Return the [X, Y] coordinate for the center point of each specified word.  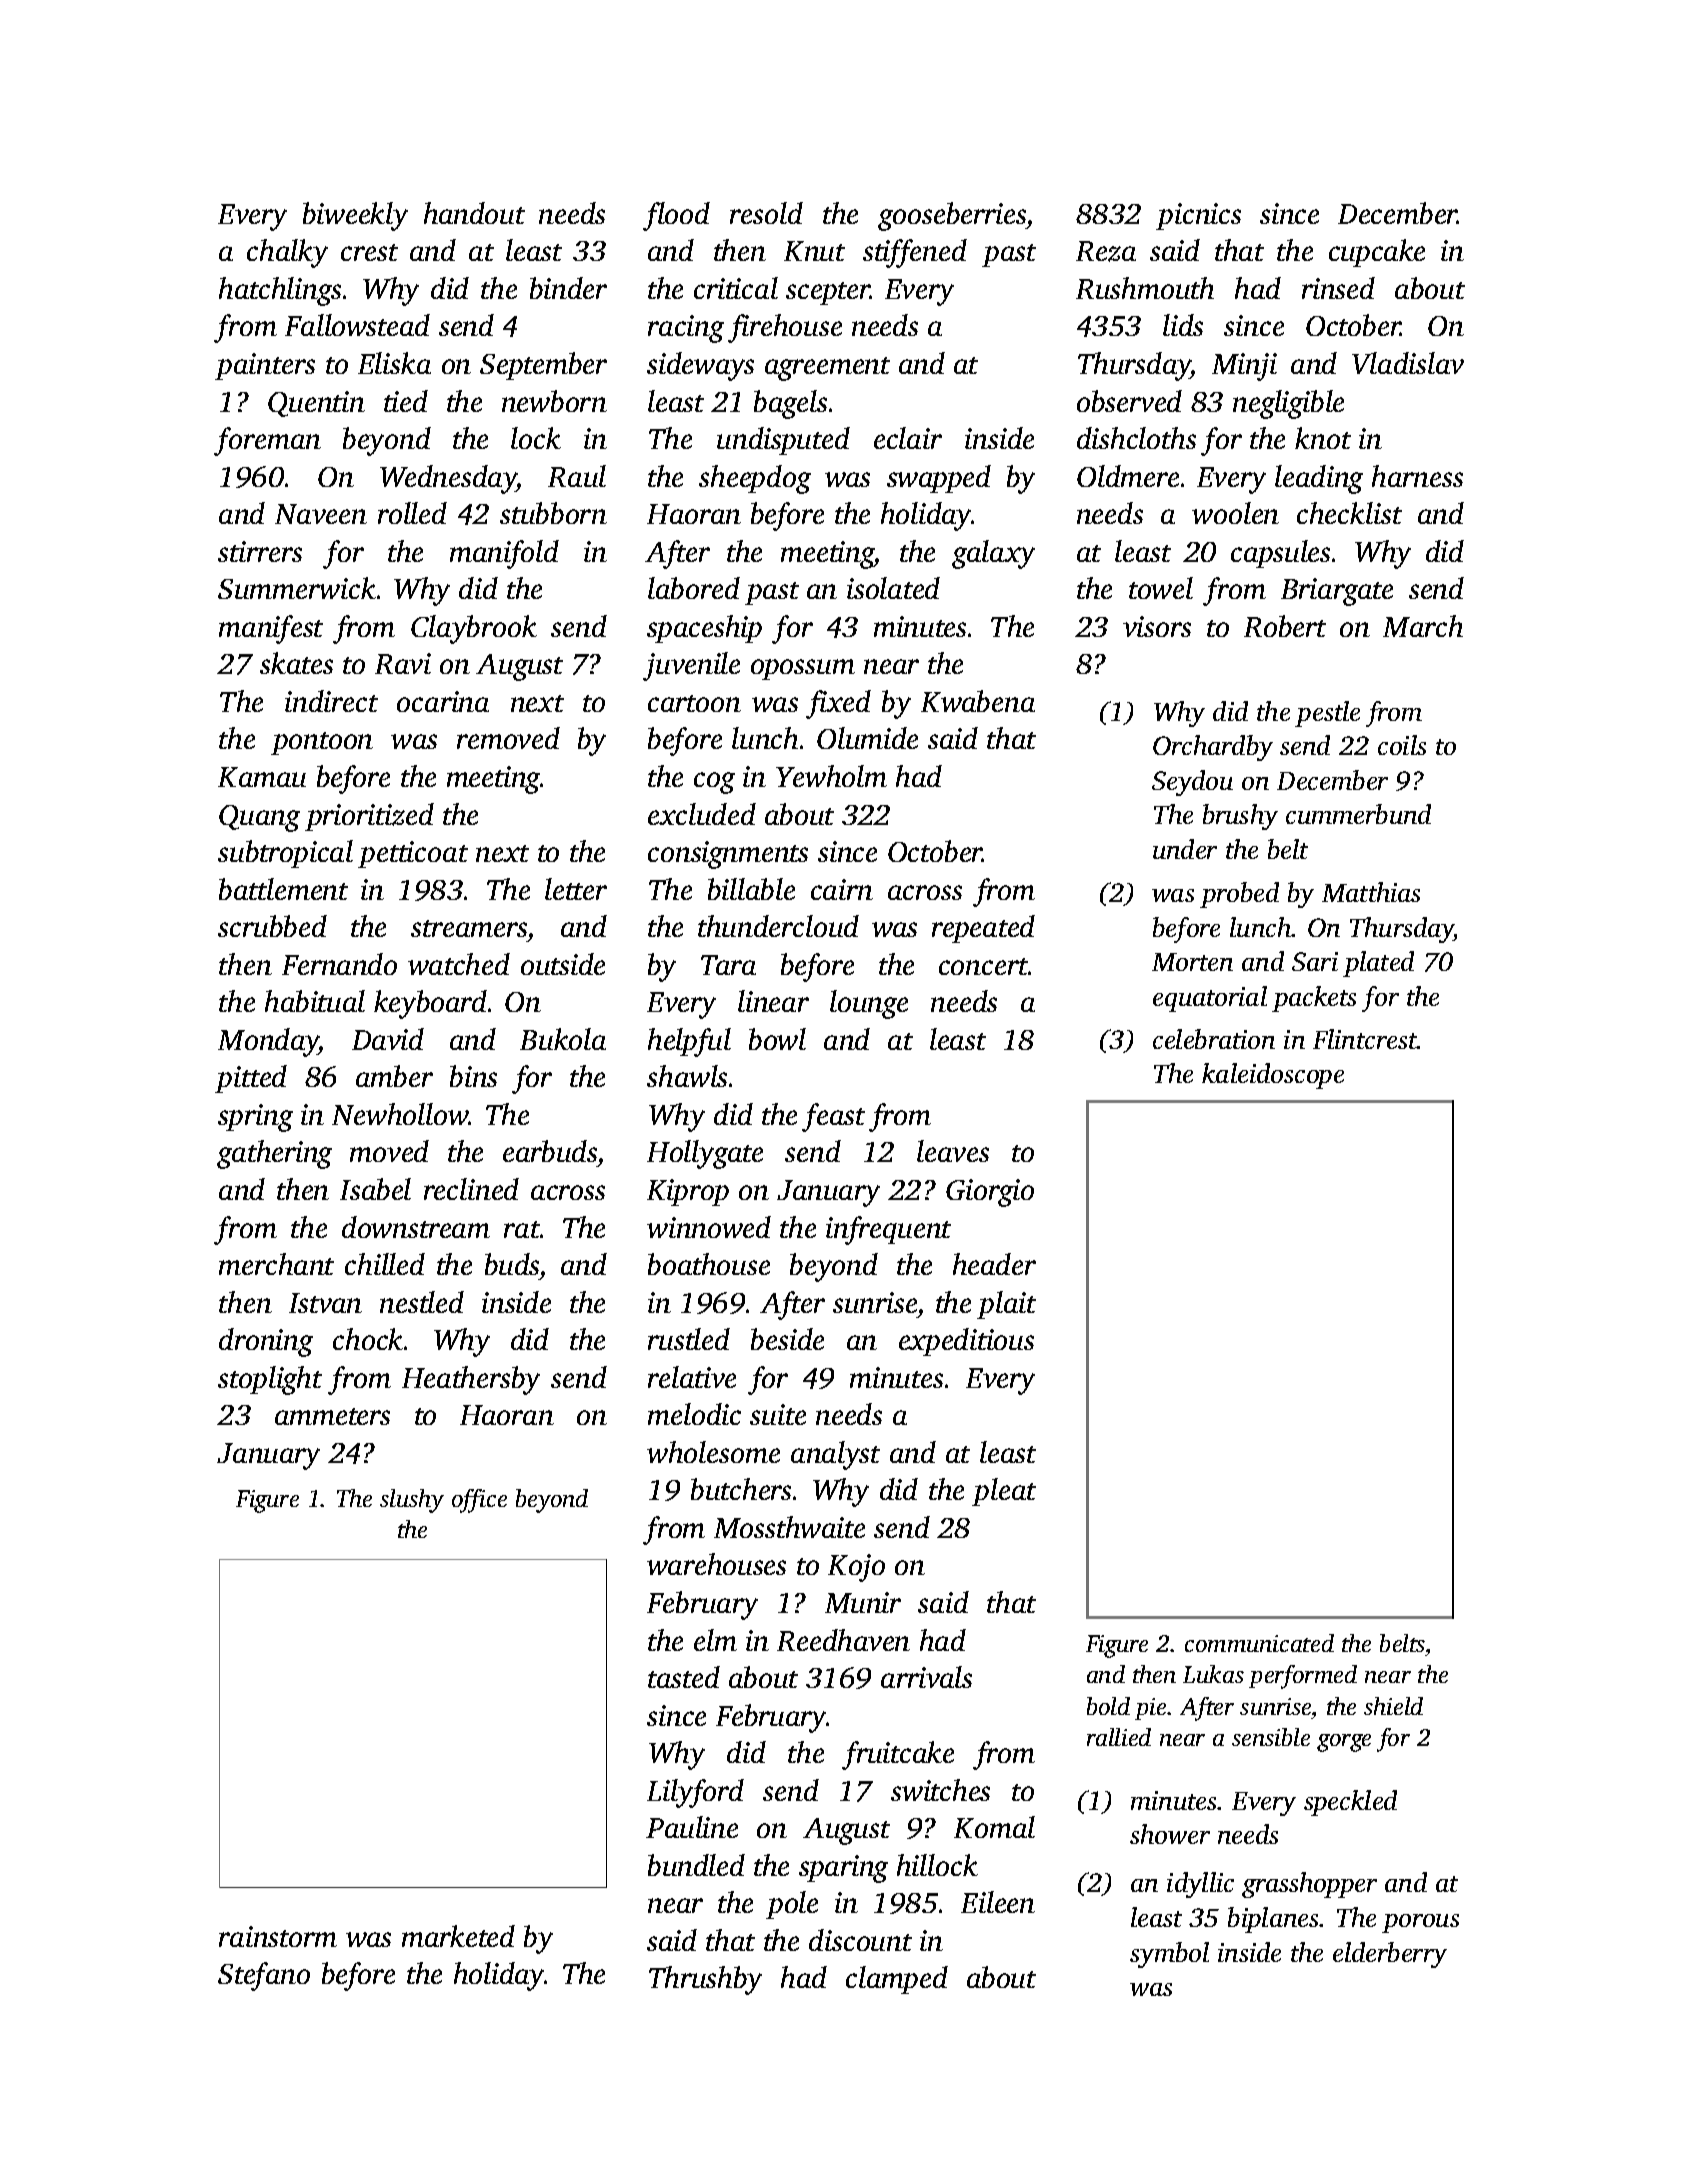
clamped [897, 1980]
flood [676, 216]
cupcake [1377, 253]
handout [474, 213]
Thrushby [705, 1980]
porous [1420, 1923]
